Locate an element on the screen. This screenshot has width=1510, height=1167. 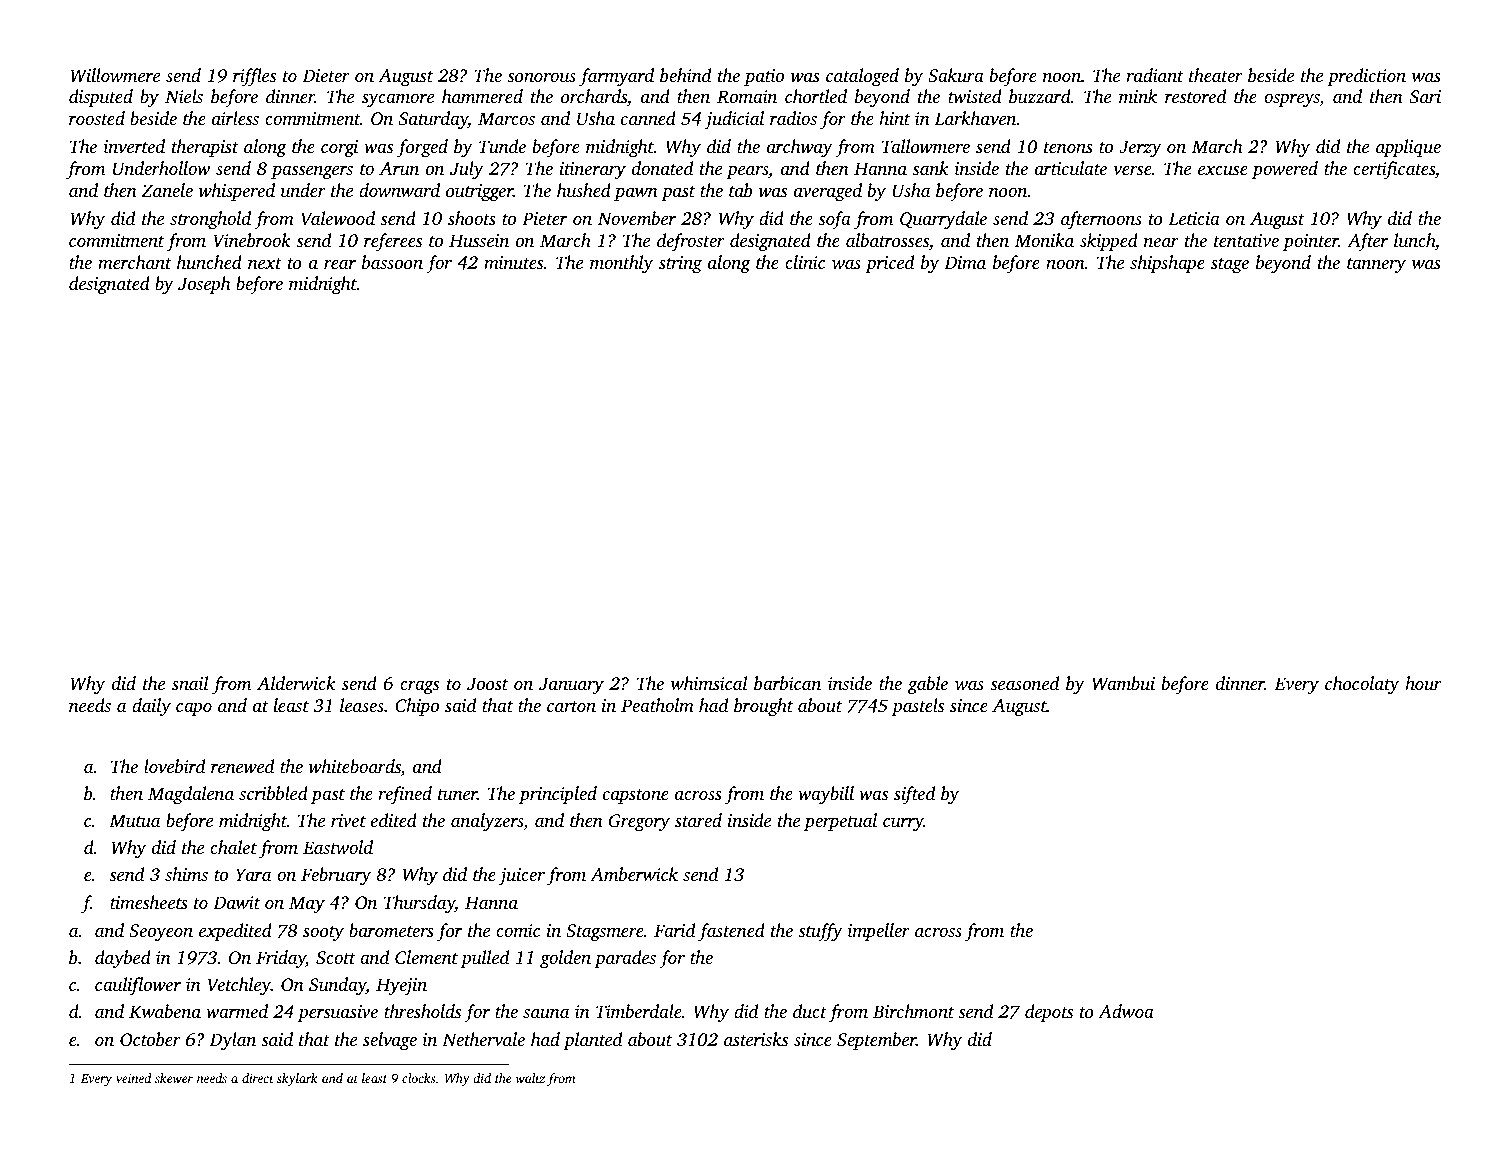
waltz is located at coordinates (530, 1078).
